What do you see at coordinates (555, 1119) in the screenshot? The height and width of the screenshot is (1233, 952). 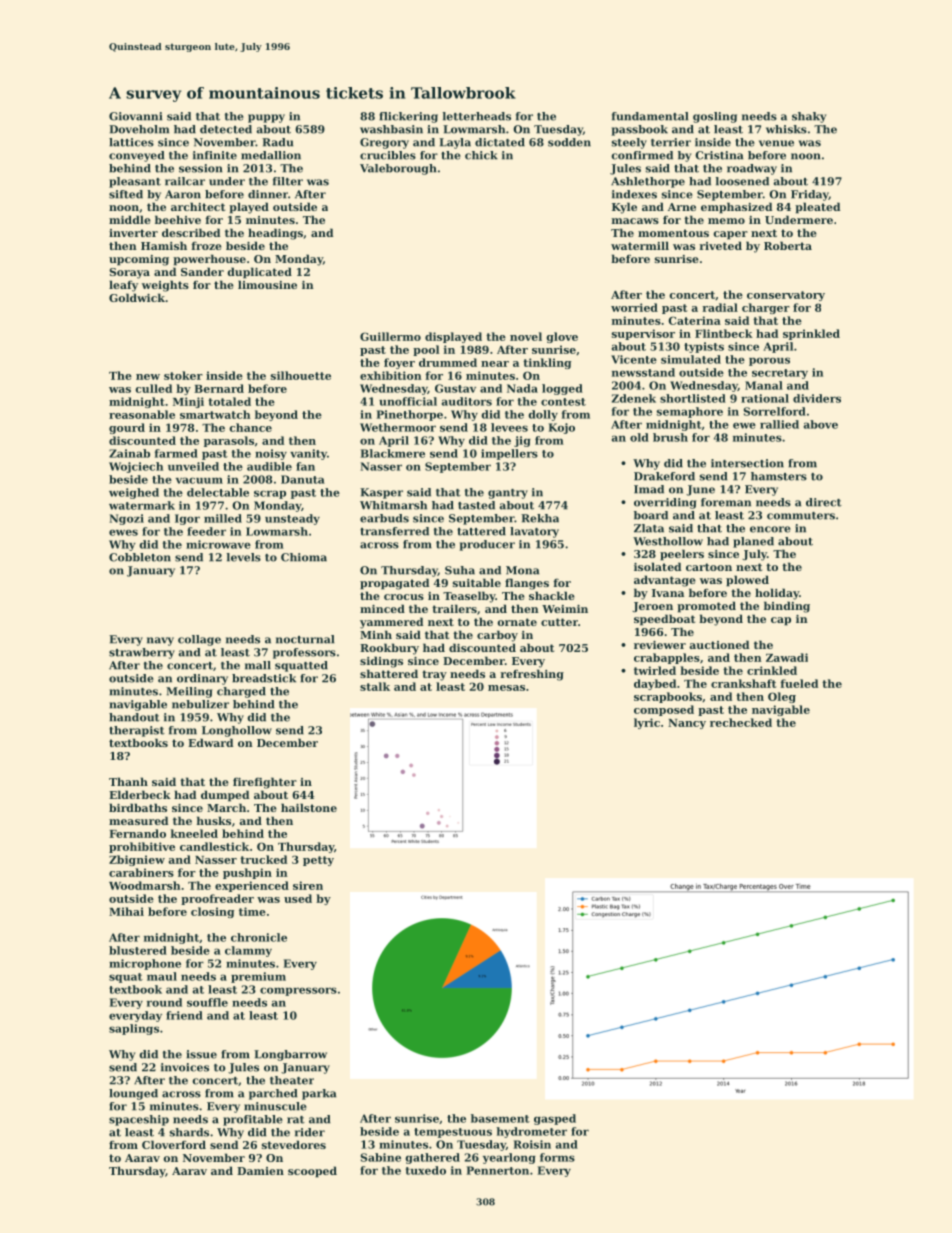 I see `gasped` at bounding box center [555, 1119].
